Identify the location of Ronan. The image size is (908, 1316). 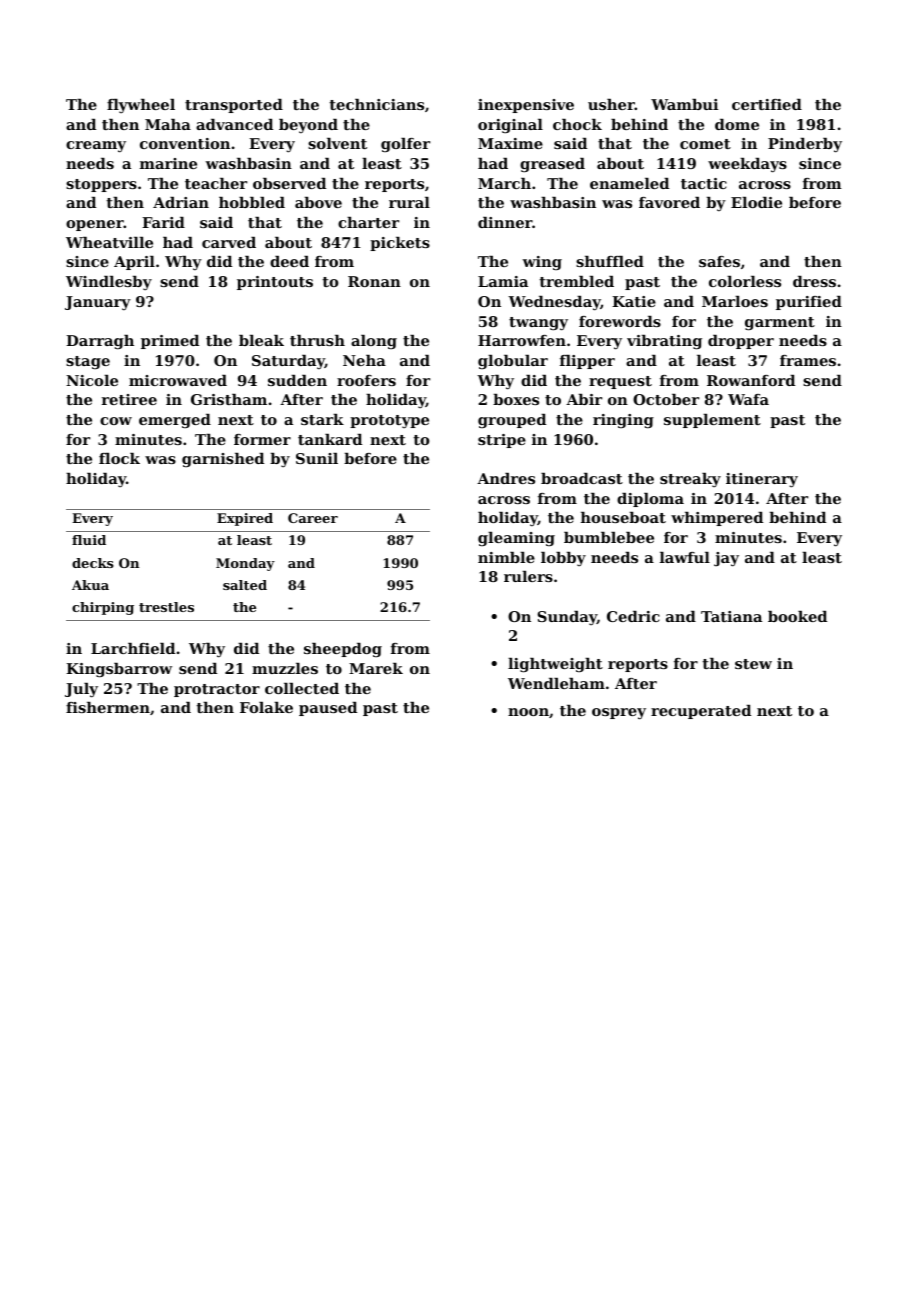
(374, 281).
